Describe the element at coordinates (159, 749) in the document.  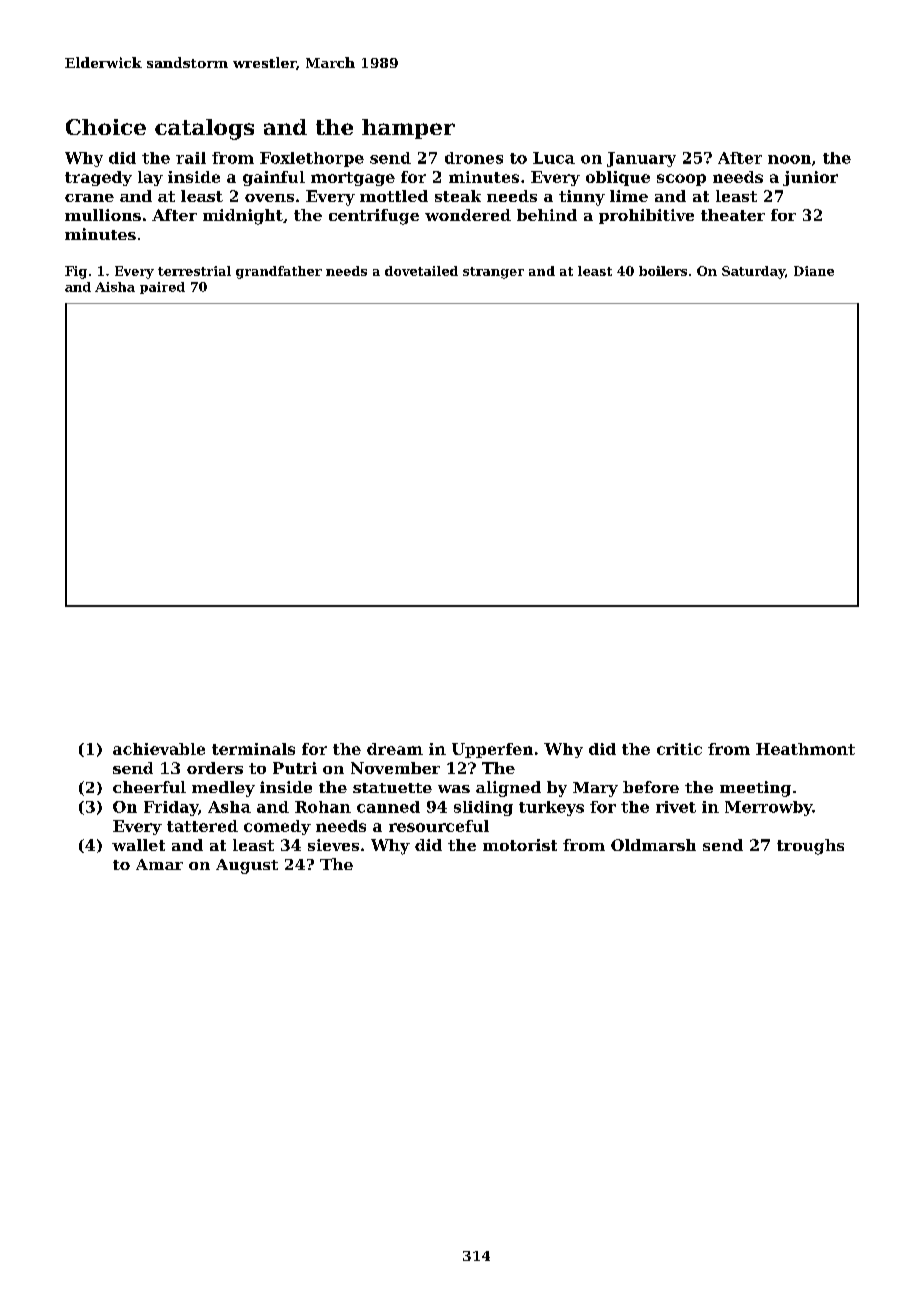
I see `achievable` at that location.
